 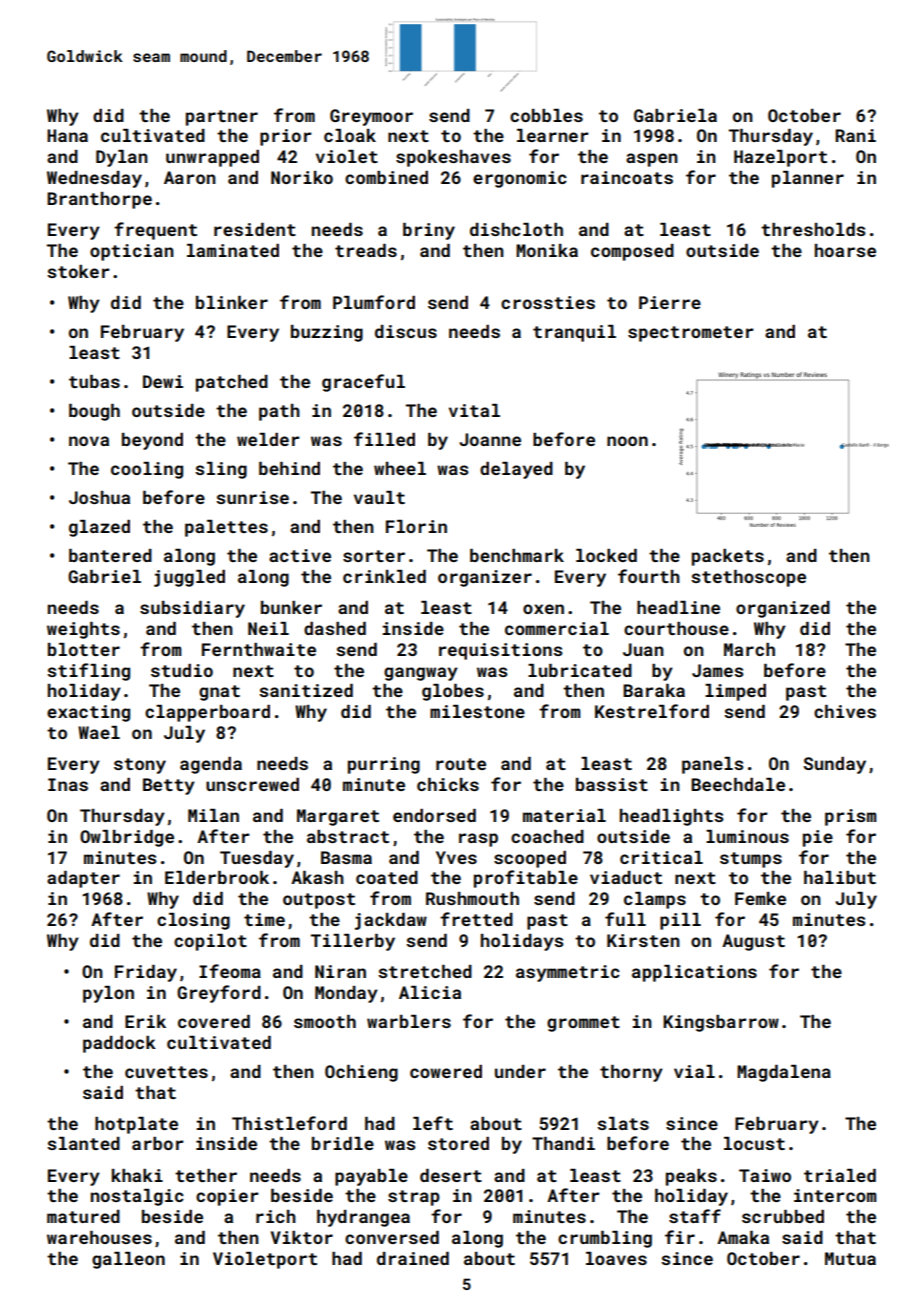 I want to click on dishcloth, so click(x=516, y=229).
